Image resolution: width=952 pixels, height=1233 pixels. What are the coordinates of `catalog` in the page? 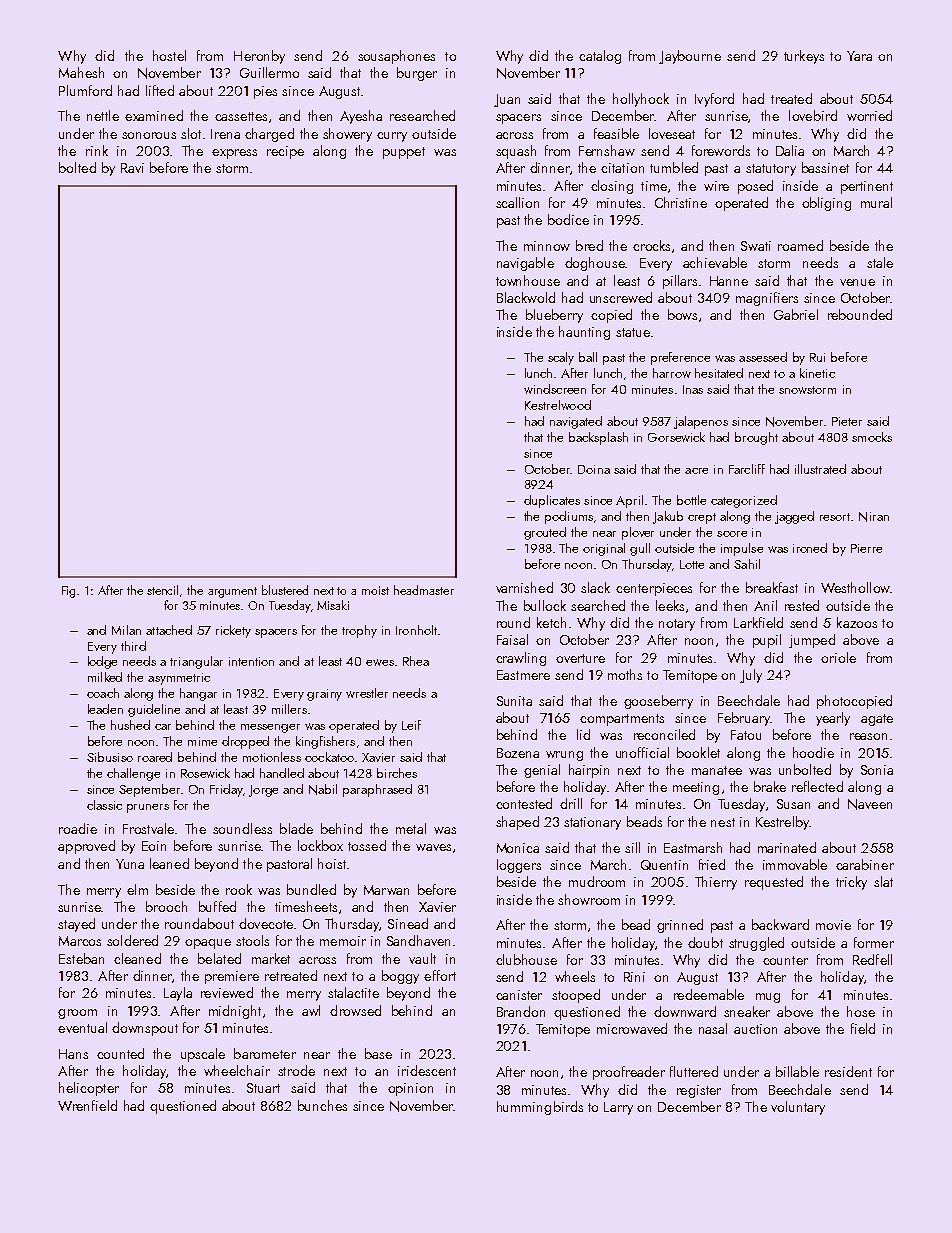 It's located at (600, 57).
